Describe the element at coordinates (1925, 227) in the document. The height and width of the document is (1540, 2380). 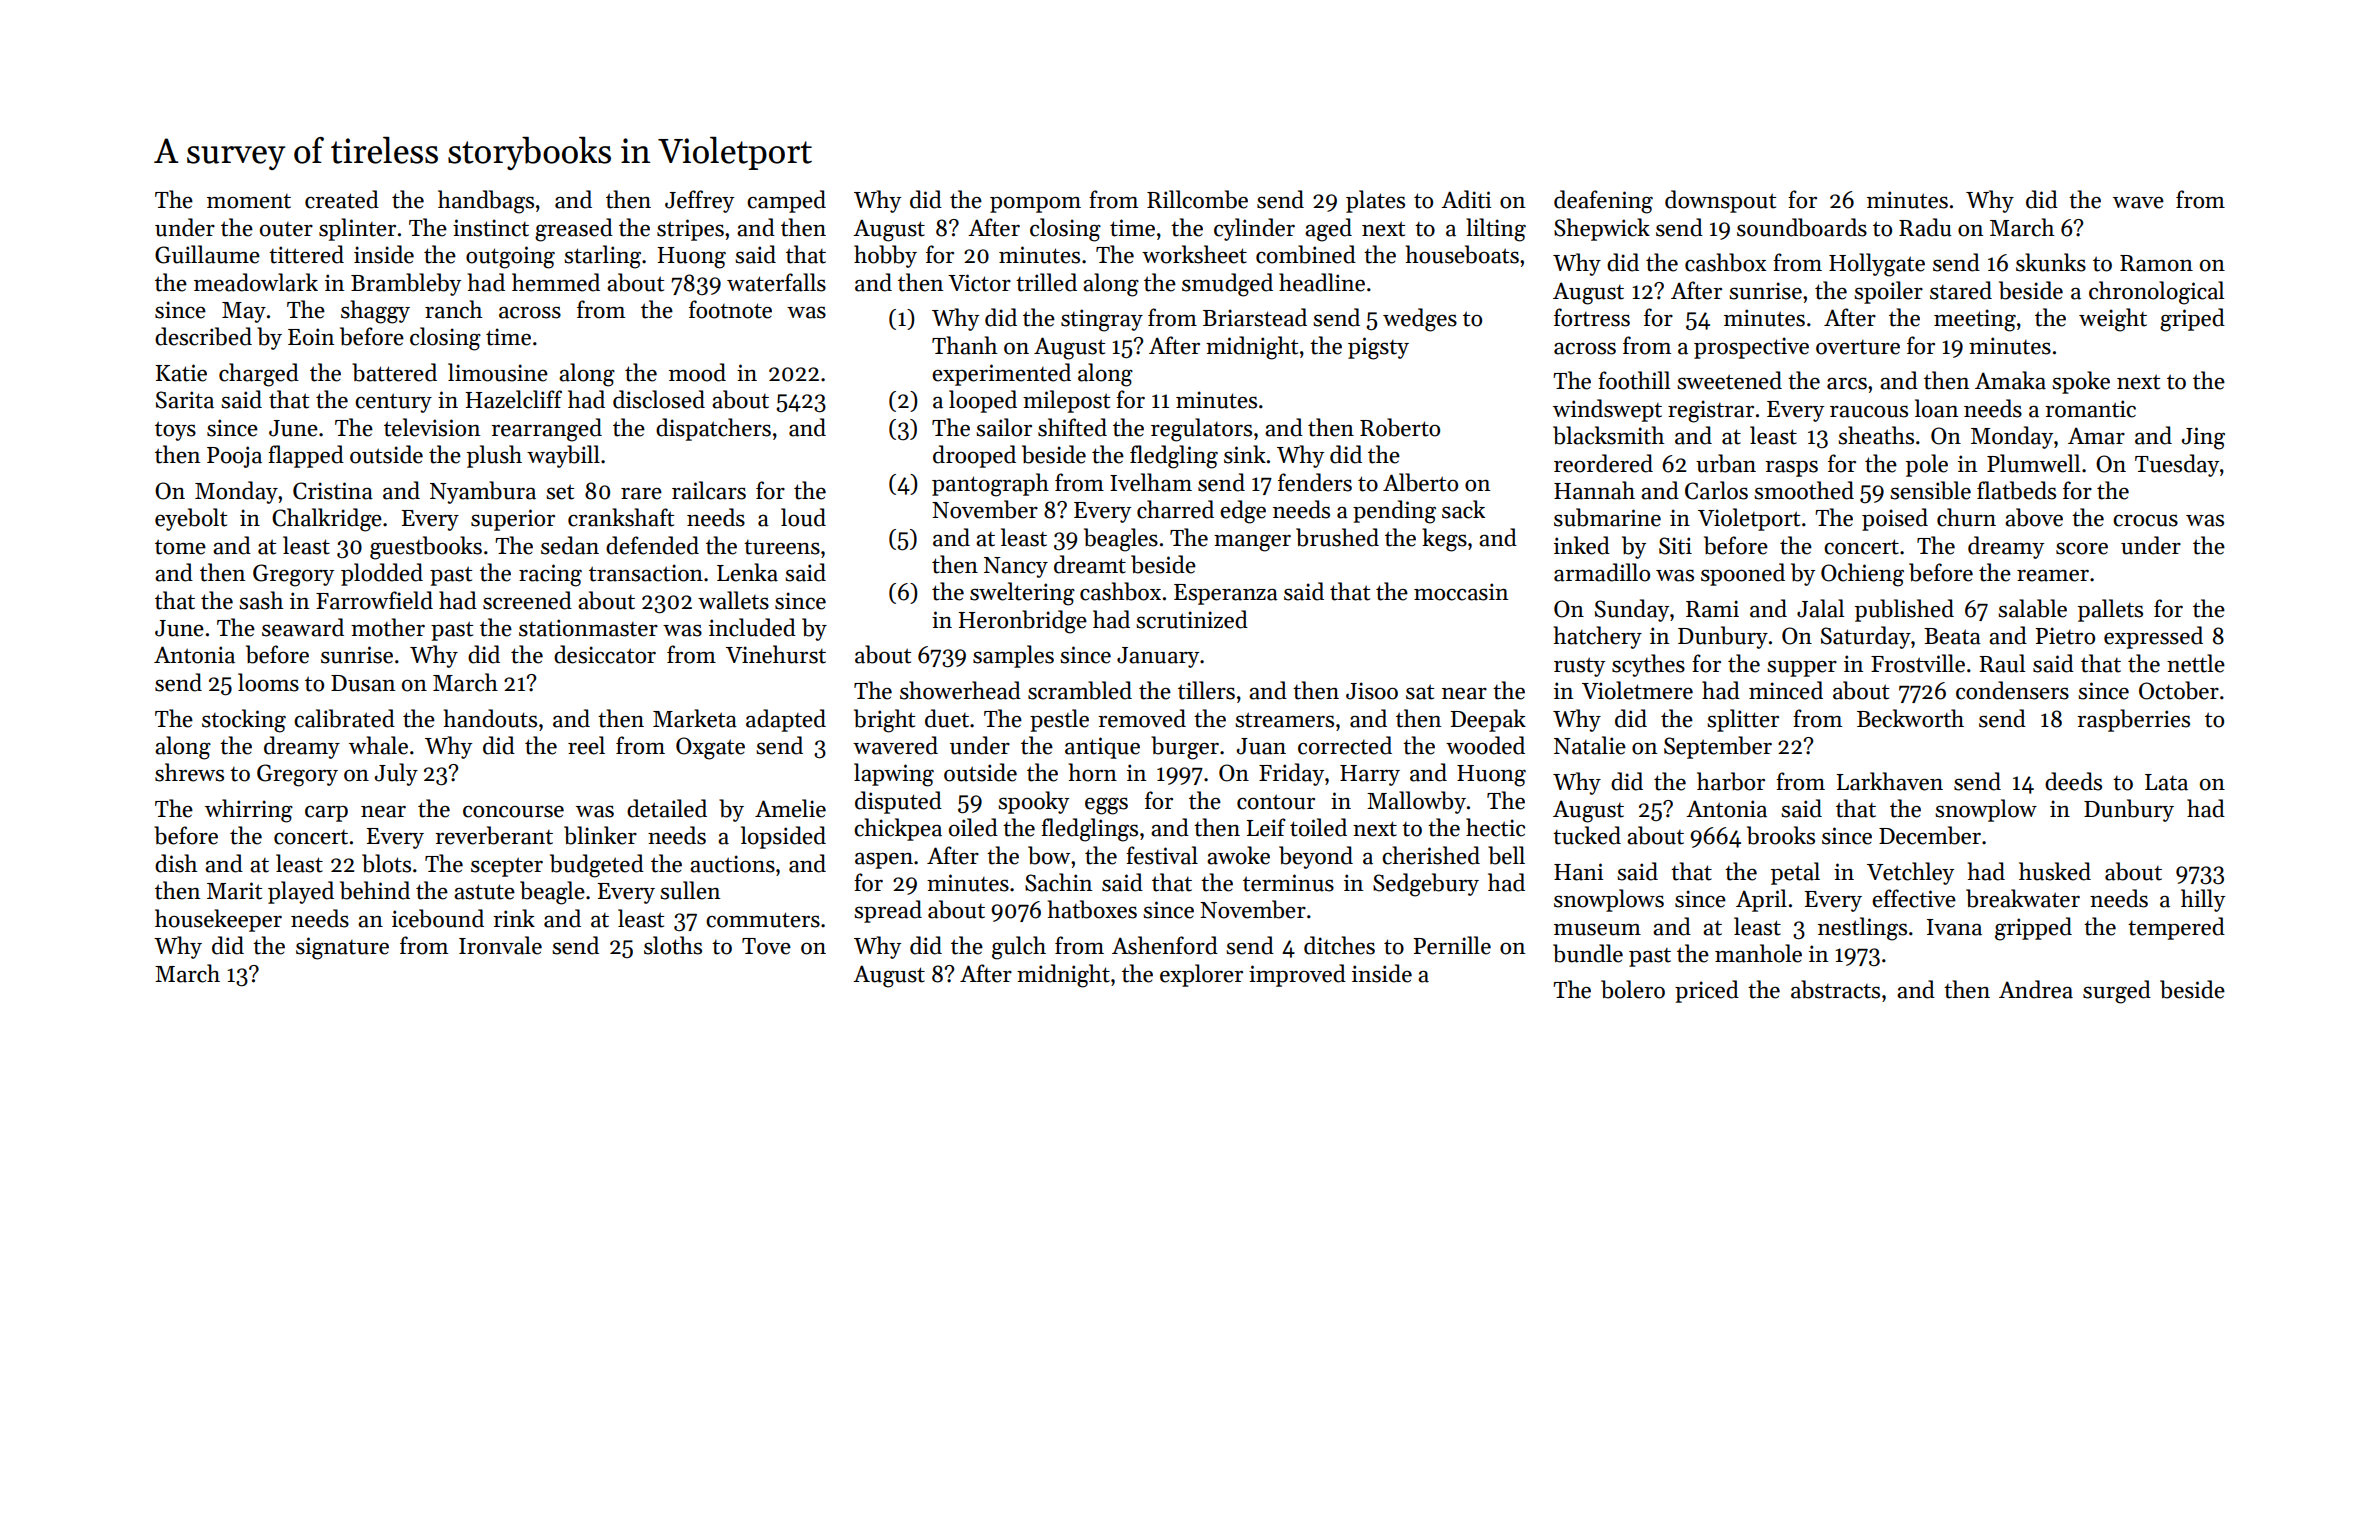
I see `Radu` at that location.
